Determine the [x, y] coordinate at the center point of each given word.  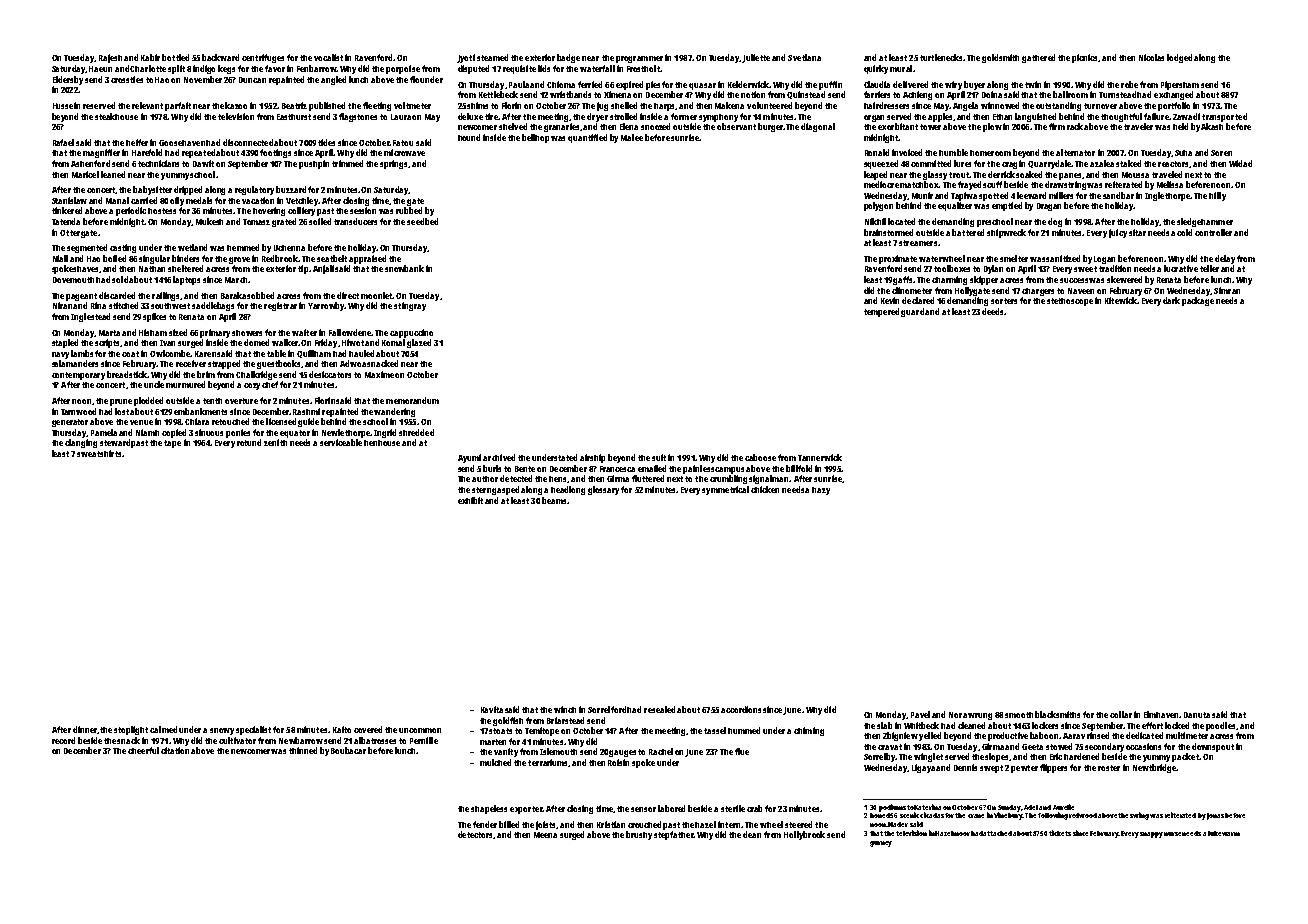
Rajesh [110, 58]
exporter [526, 810]
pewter [1024, 769]
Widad [1240, 163]
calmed [163, 729]
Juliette [756, 58]
